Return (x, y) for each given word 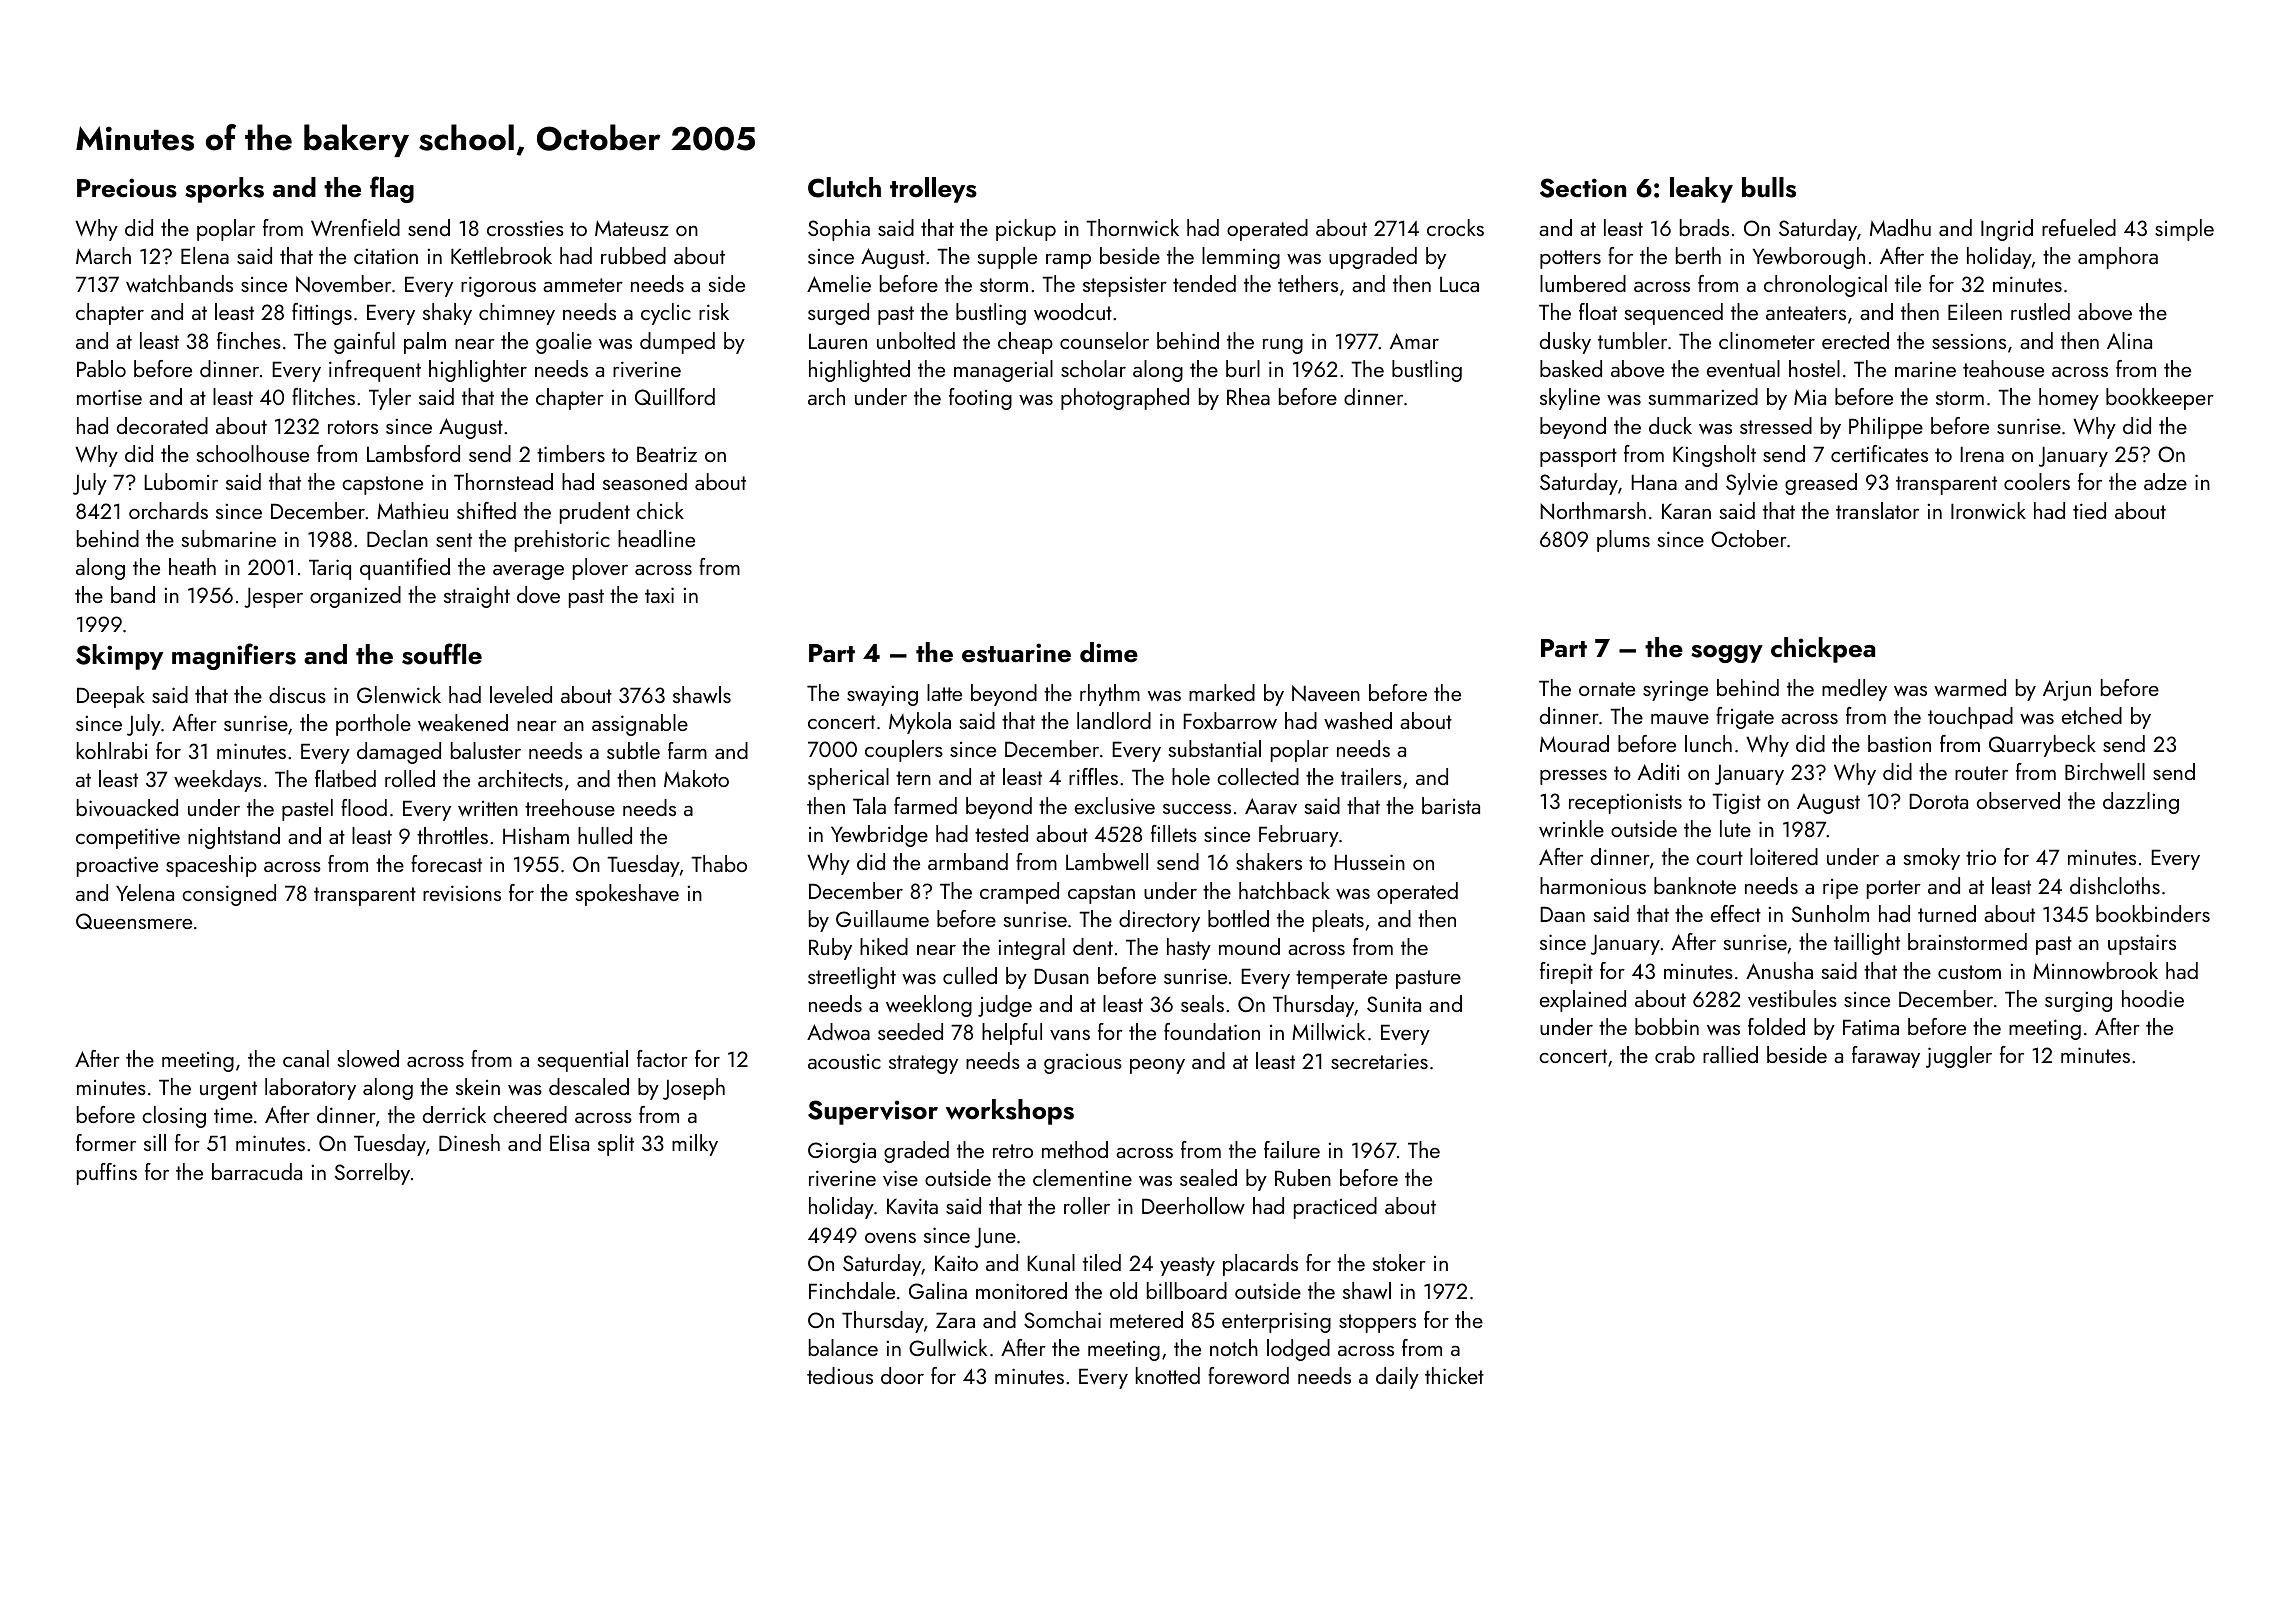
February (1299, 836)
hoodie (2153, 998)
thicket (1454, 1375)
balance (843, 1347)
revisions (462, 893)
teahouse (2003, 368)
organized (355, 597)
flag (392, 189)
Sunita (1394, 1004)
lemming (1241, 258)
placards (1260, 1265)
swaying (882, 695)
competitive (128, 838)
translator (1877, 510)
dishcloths (2115, 885)
